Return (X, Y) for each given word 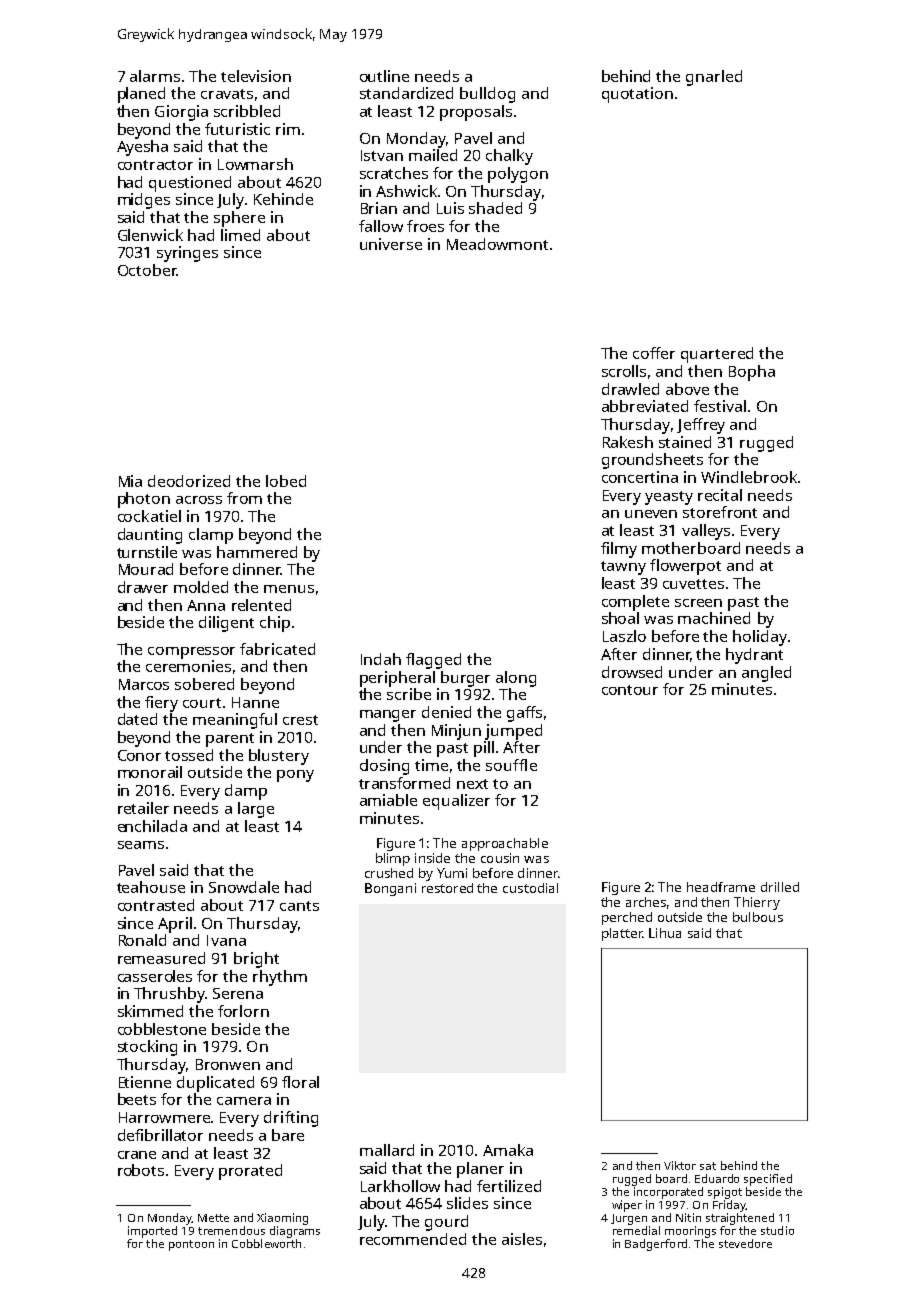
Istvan (382, 155)
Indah (381, 659)
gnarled (714, 78)
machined (714, 618)
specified (768, 1180)
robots (141, 1170)
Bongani (390, 889)
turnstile (147, 552)
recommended (413, 1239)
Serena (238, 993)
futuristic (237, 129)
